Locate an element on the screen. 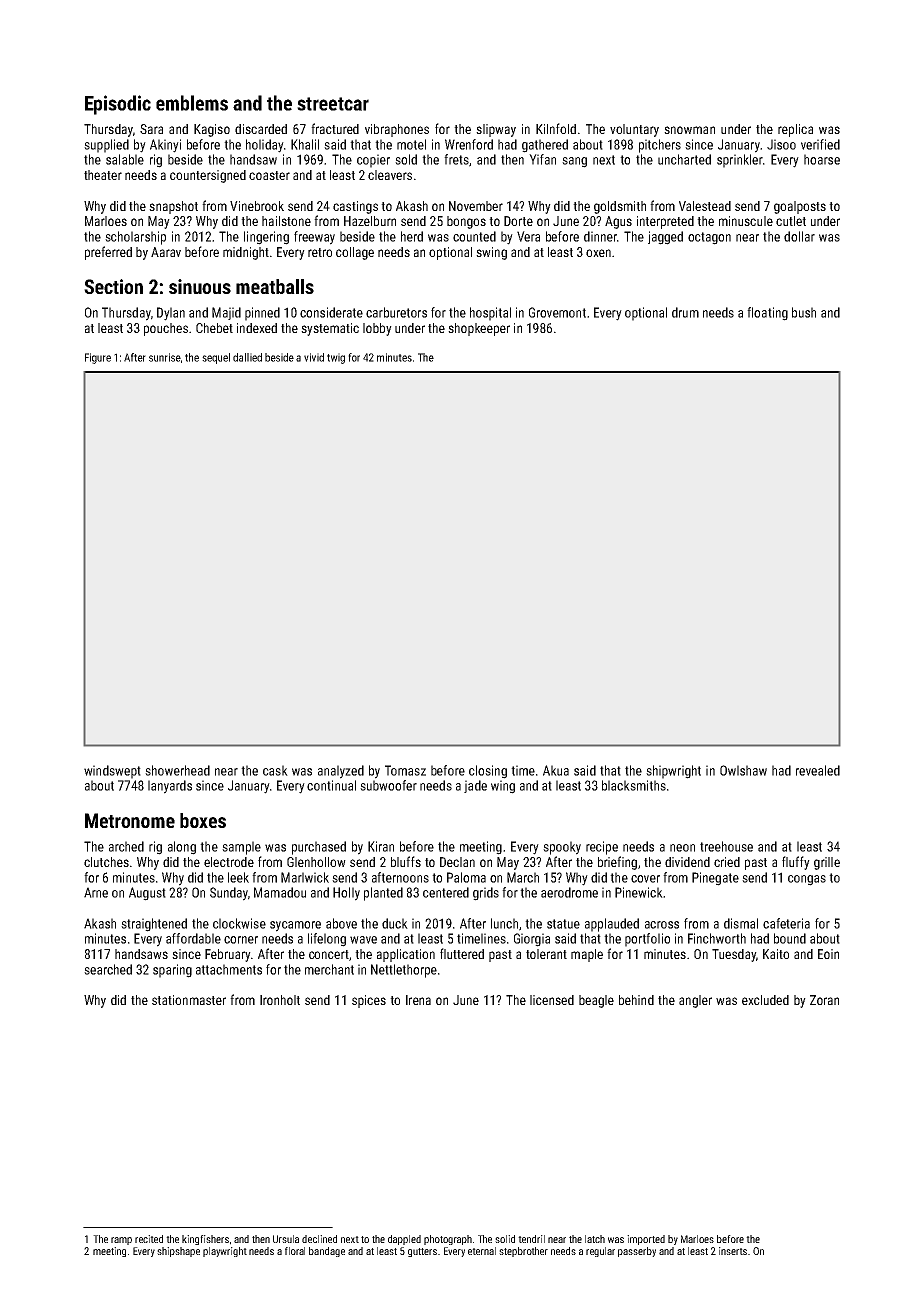  floral is located at coordinates (295, 1251).
